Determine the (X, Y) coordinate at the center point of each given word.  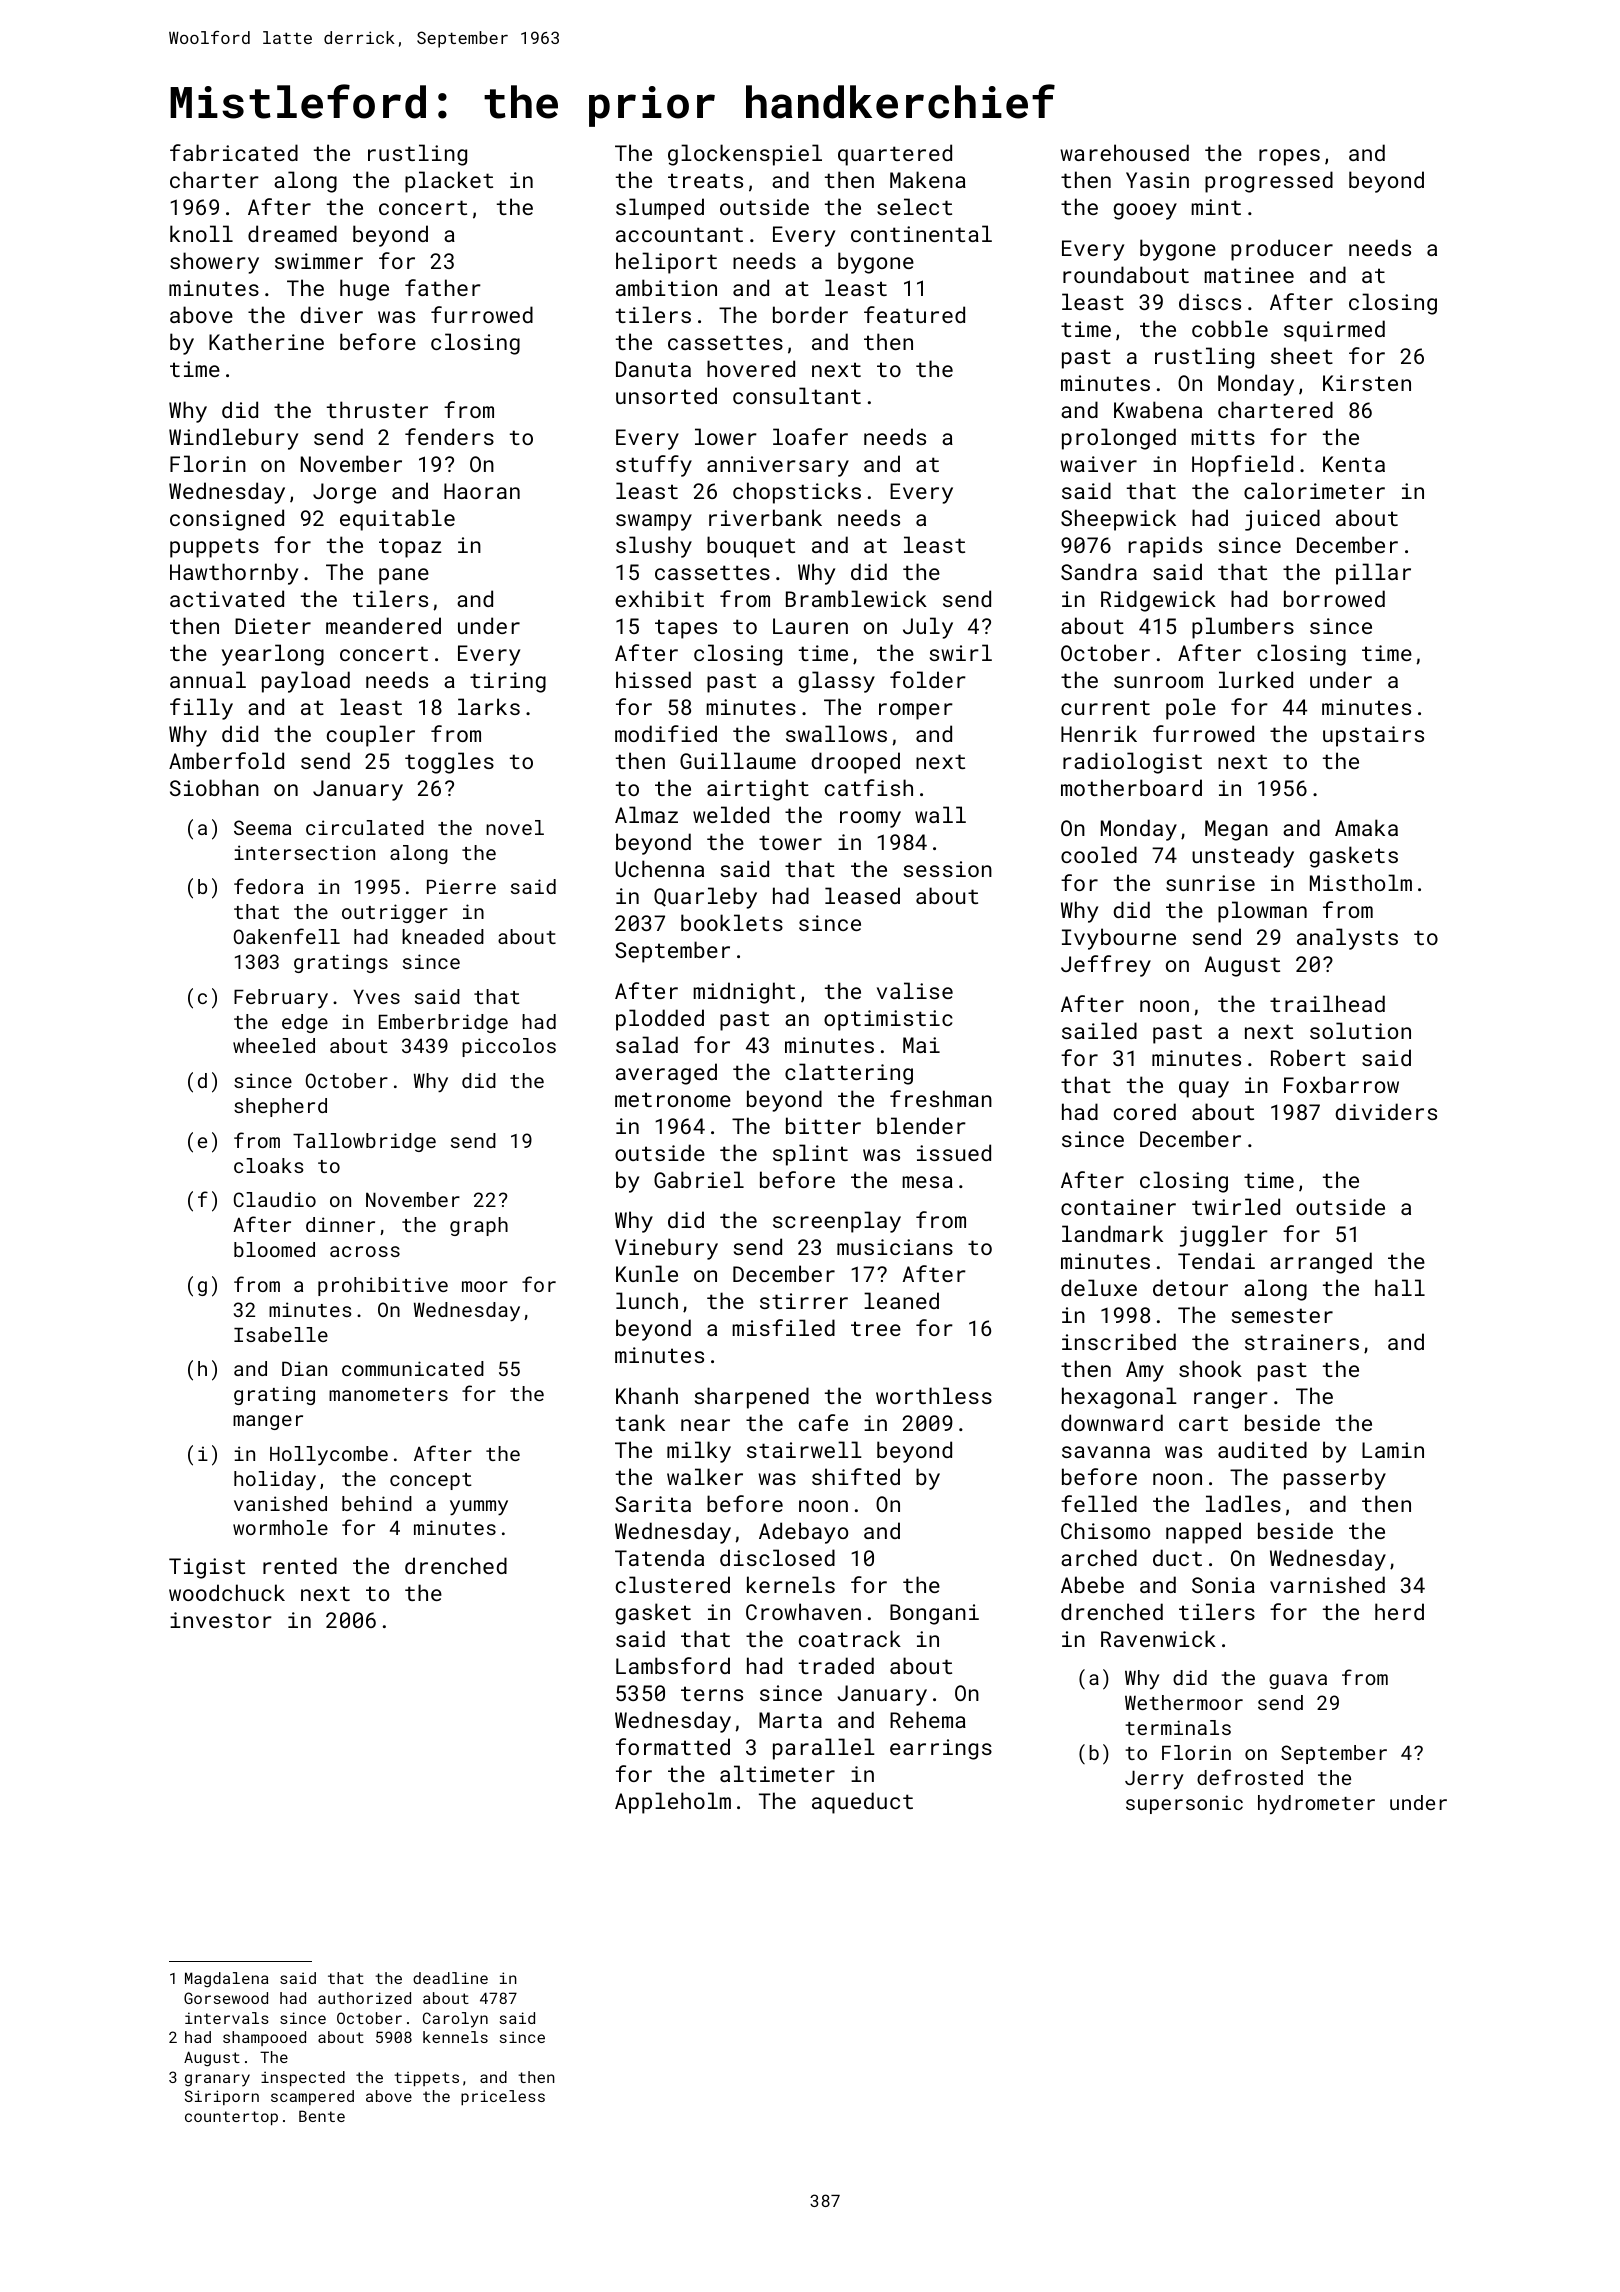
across (365, 1251)
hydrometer (1316, 1804)
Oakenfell (287, 936)
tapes (686, 629)
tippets (426, 2078)
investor (221, 1620)
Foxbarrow (1341, 1084)
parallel (824, 1749)
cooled (1099, 854)
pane (404, 576)
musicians (895, 1247)
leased (862, 895)
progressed (1269, 182)
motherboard (1131, 787)
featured (914, 314)
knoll (201, 233)
